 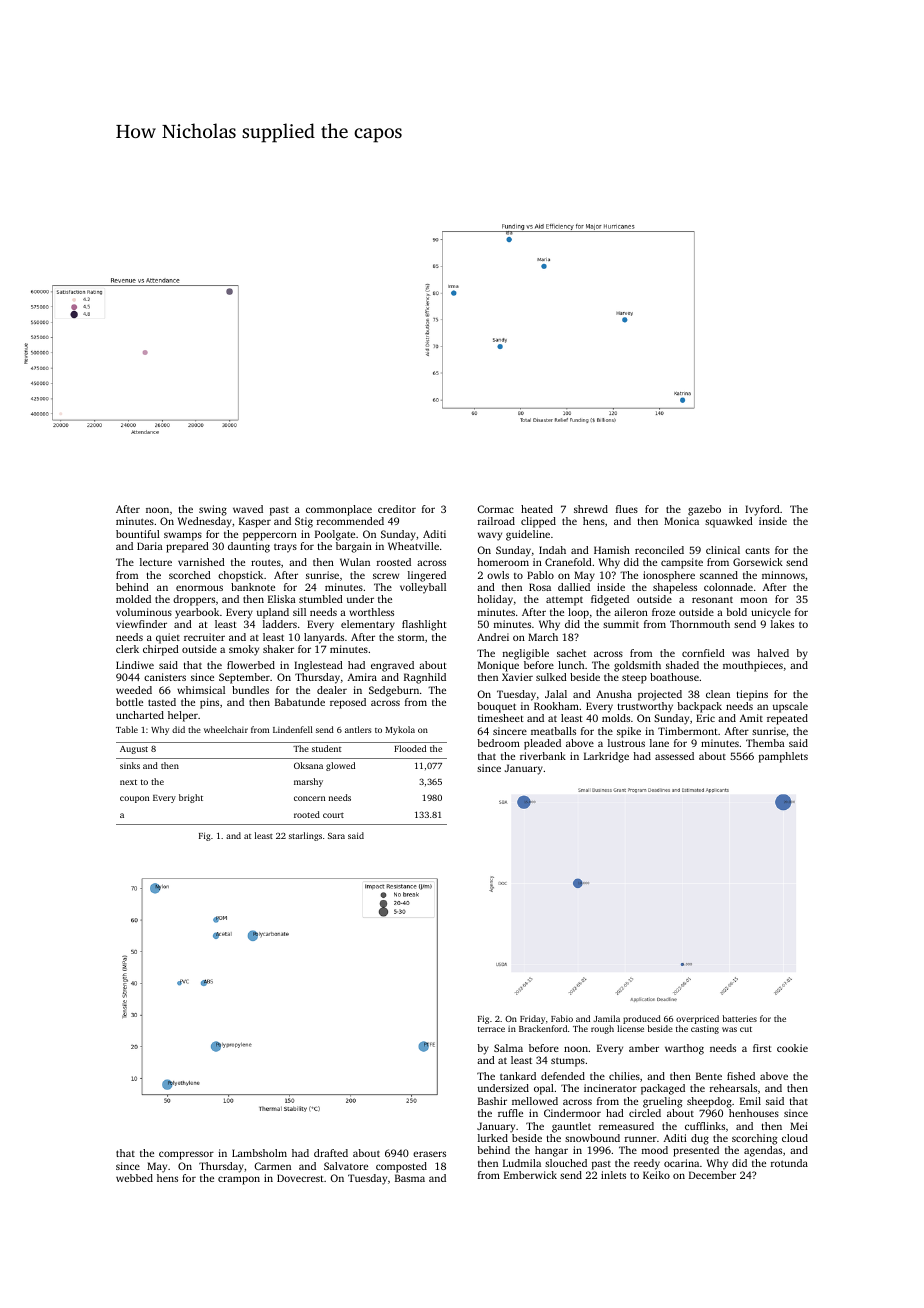 I want to click on coupon, so click(x=134, y=799).
